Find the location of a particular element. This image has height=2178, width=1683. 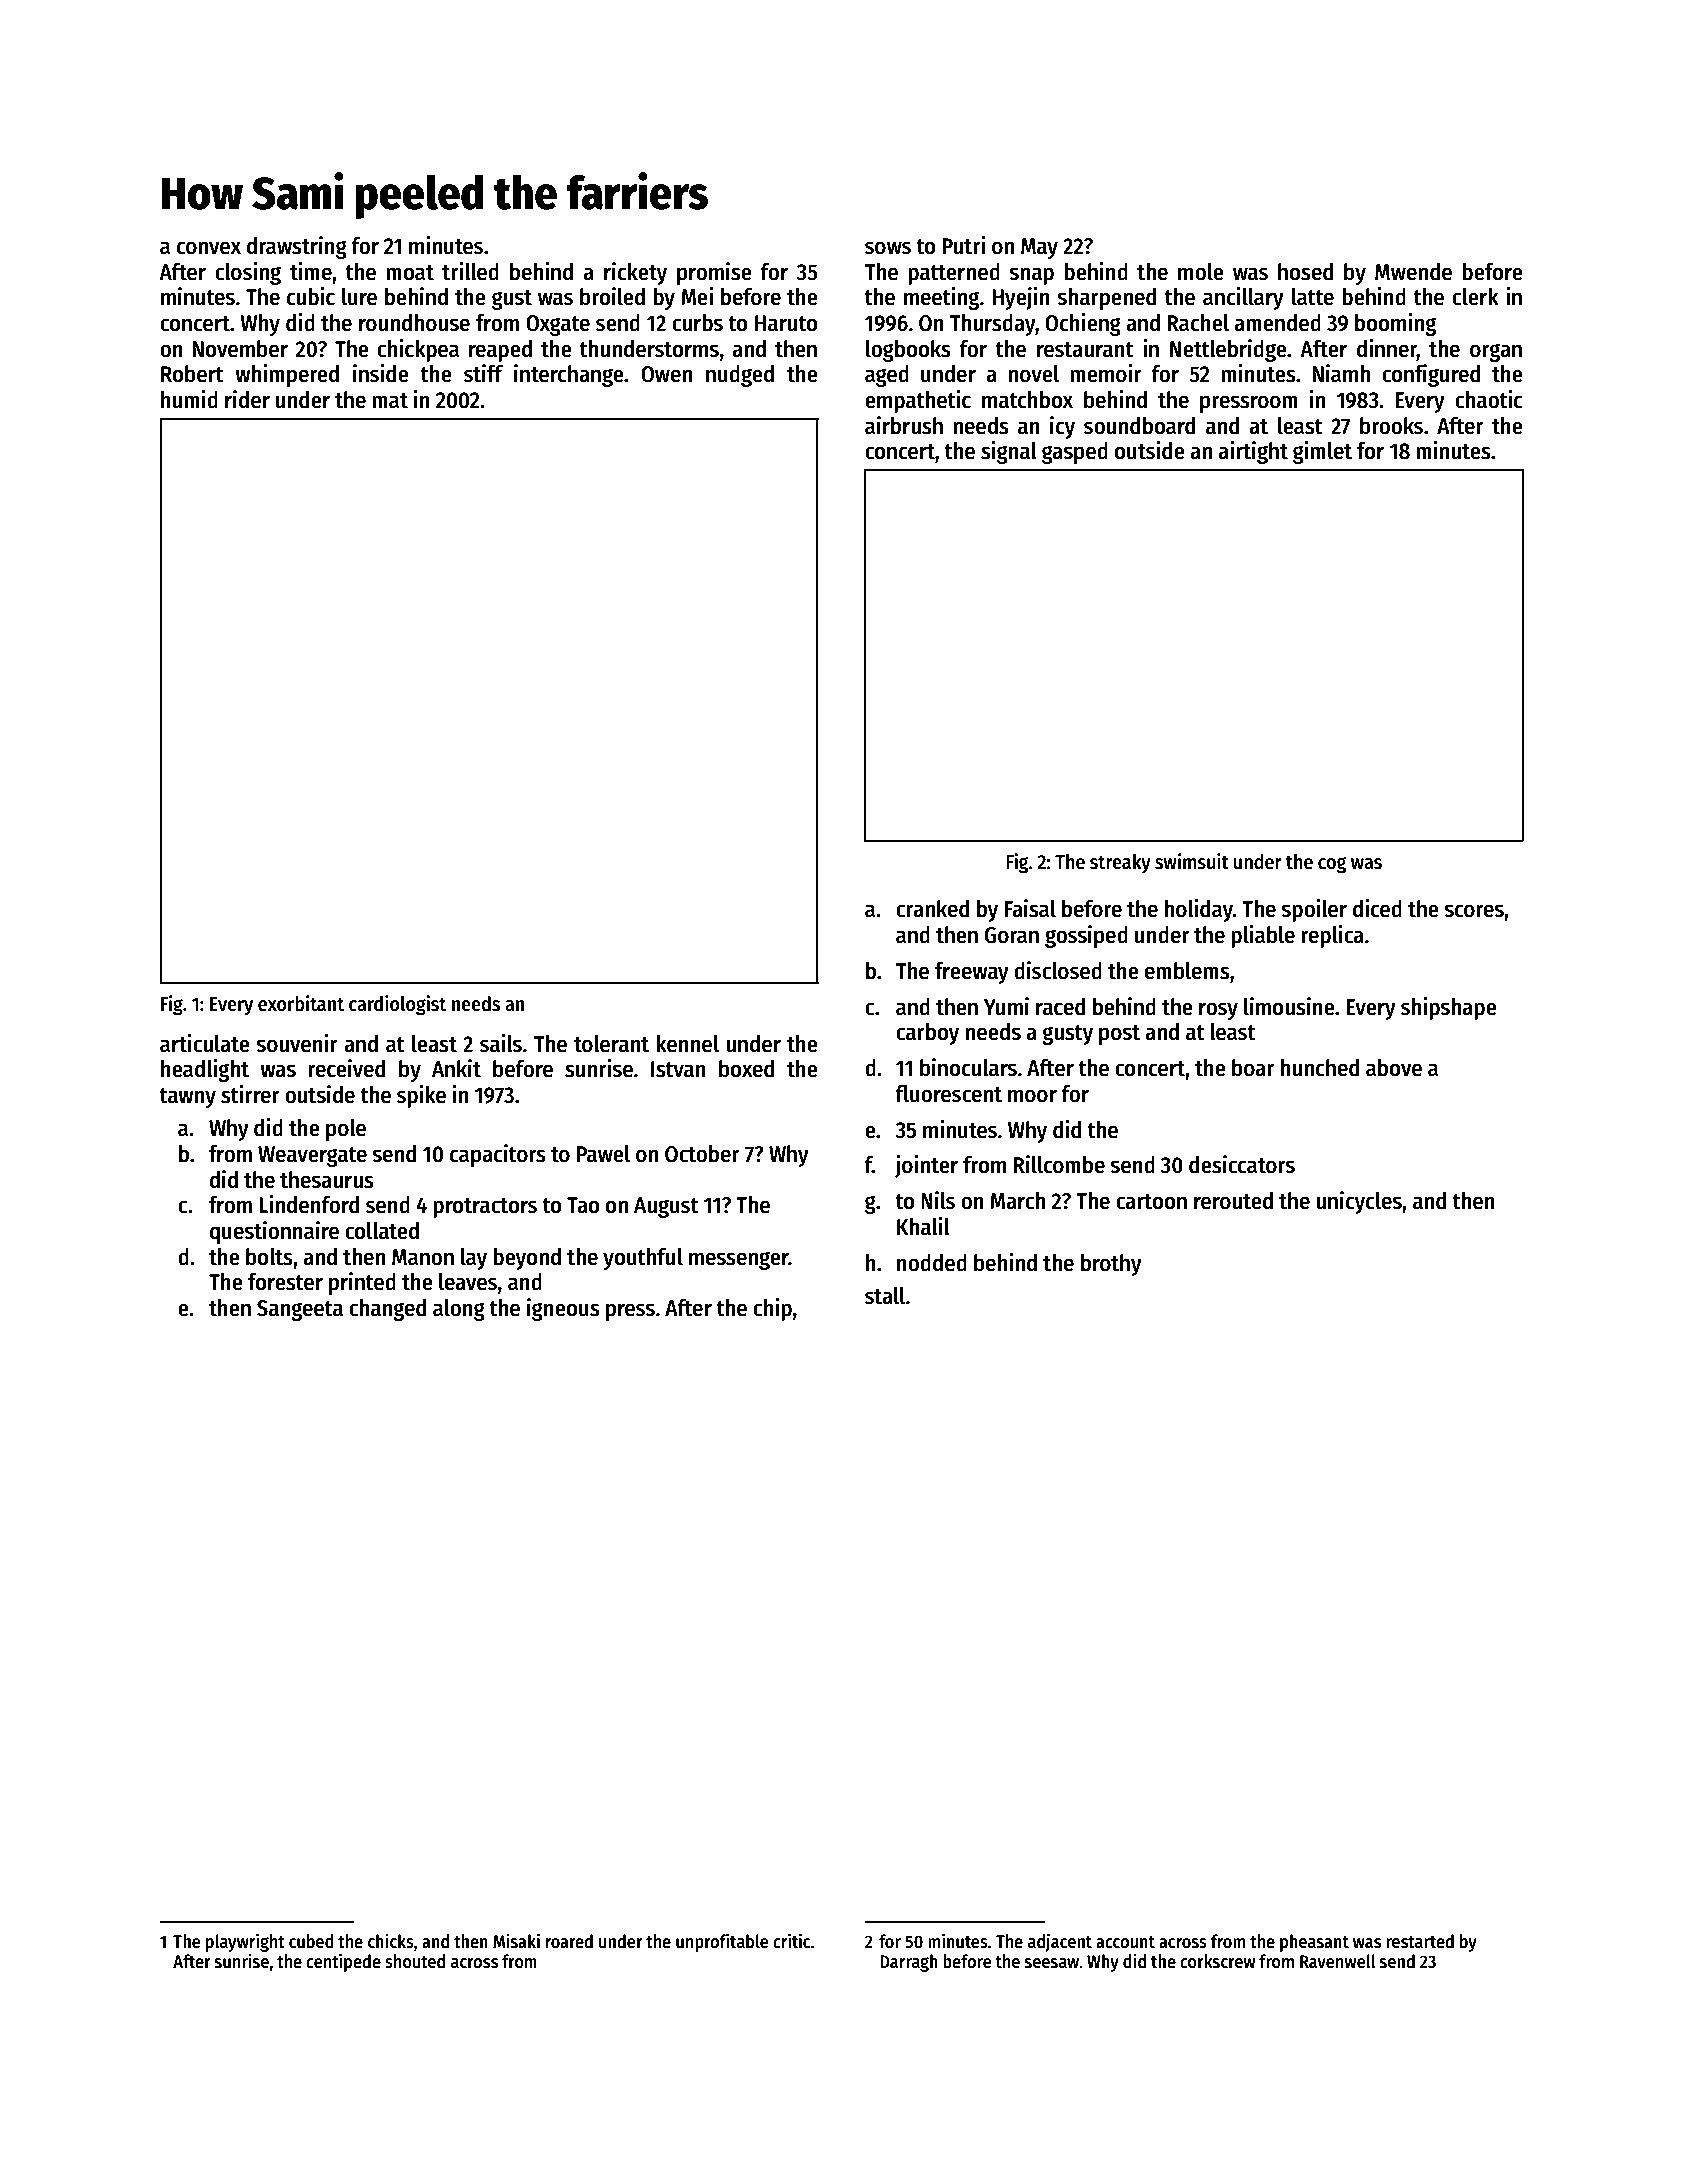

critic is located at coordinates (791, 1941).
